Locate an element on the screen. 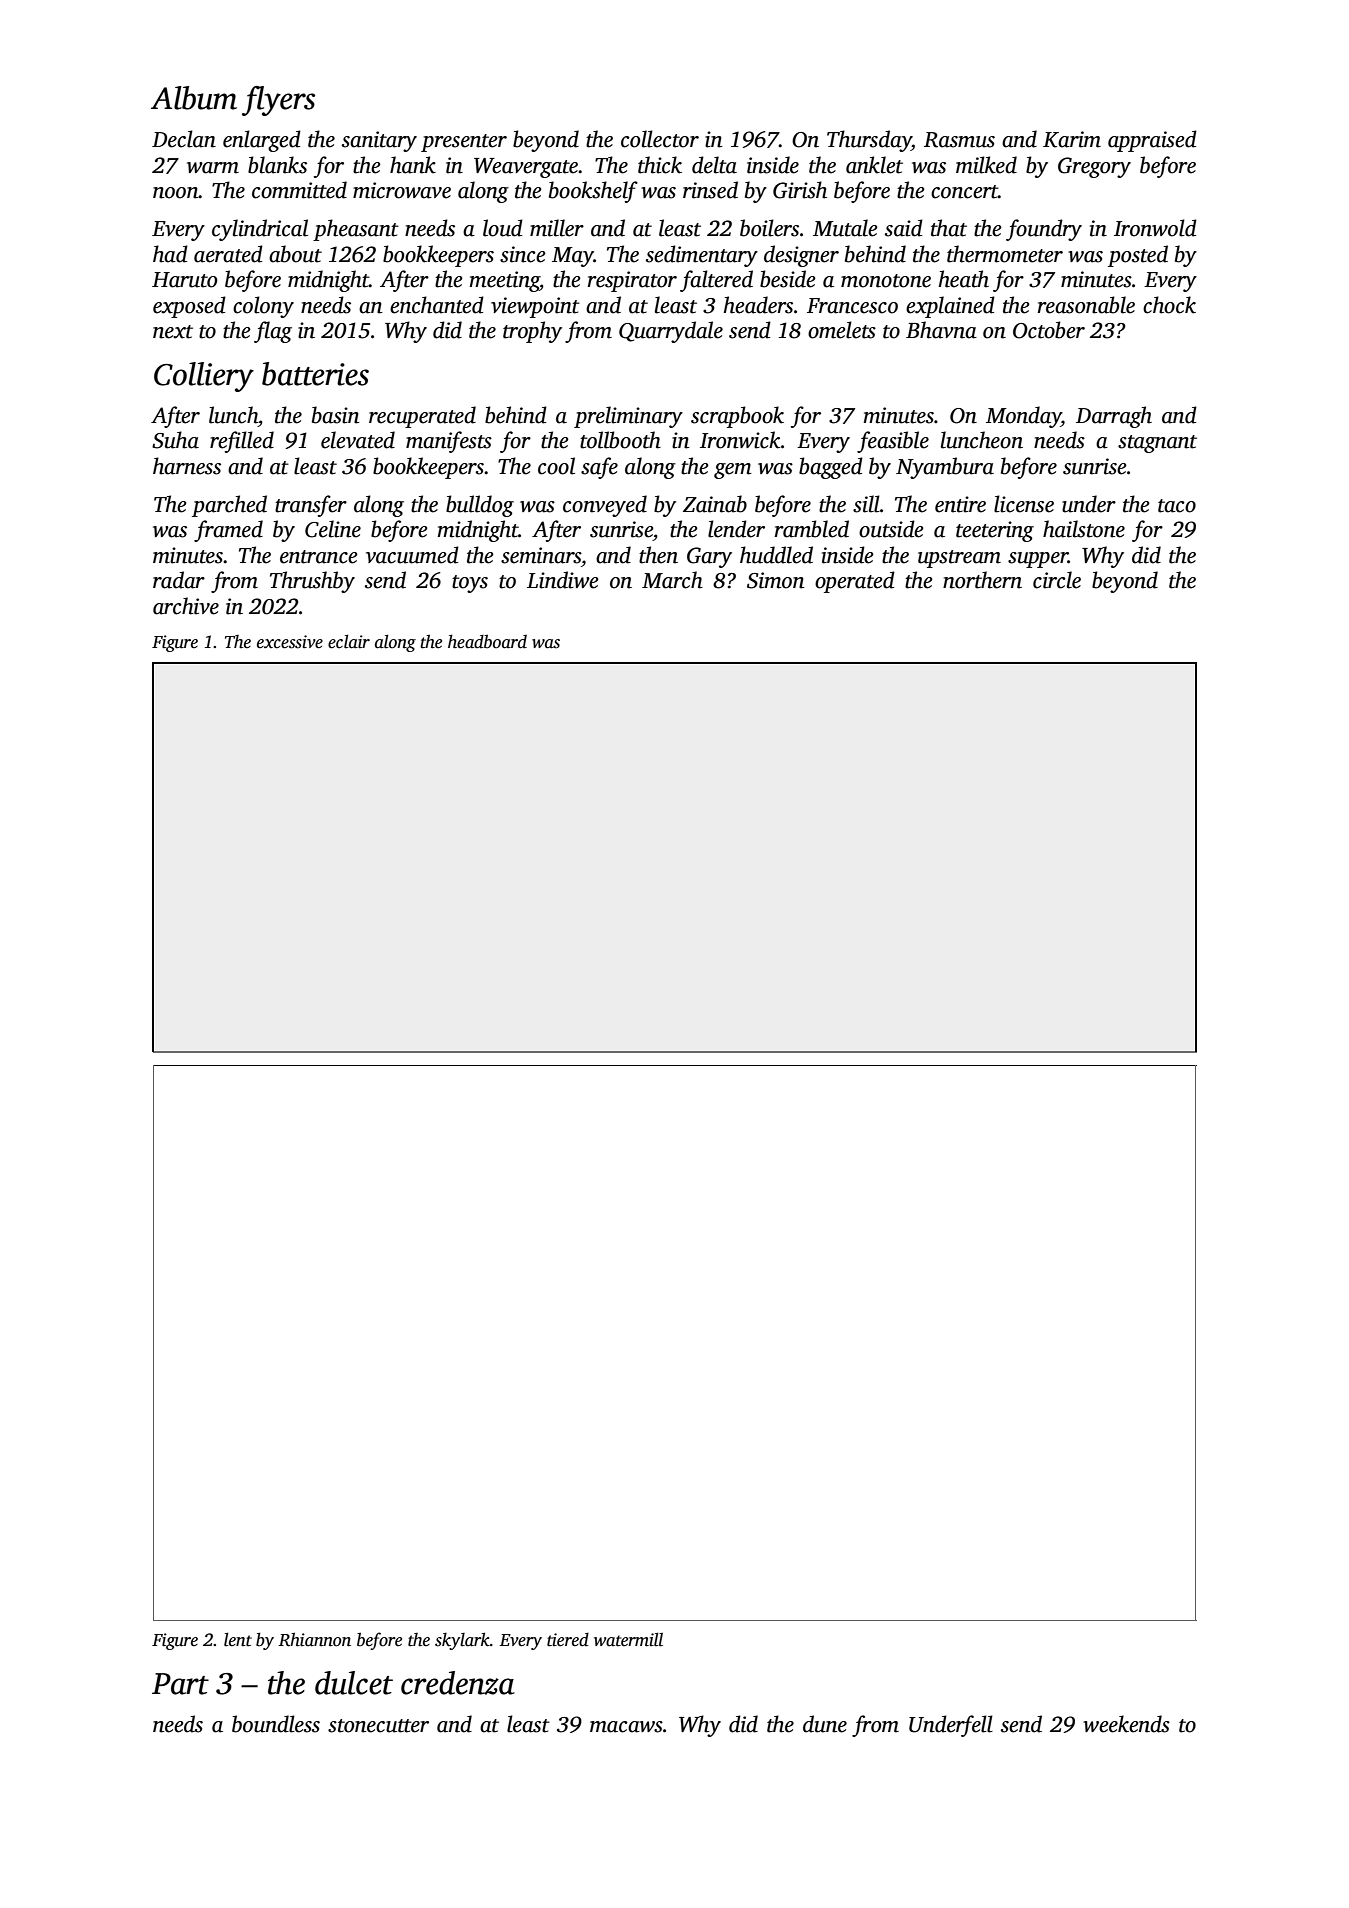  October is located at coordinates (1049, 330).
